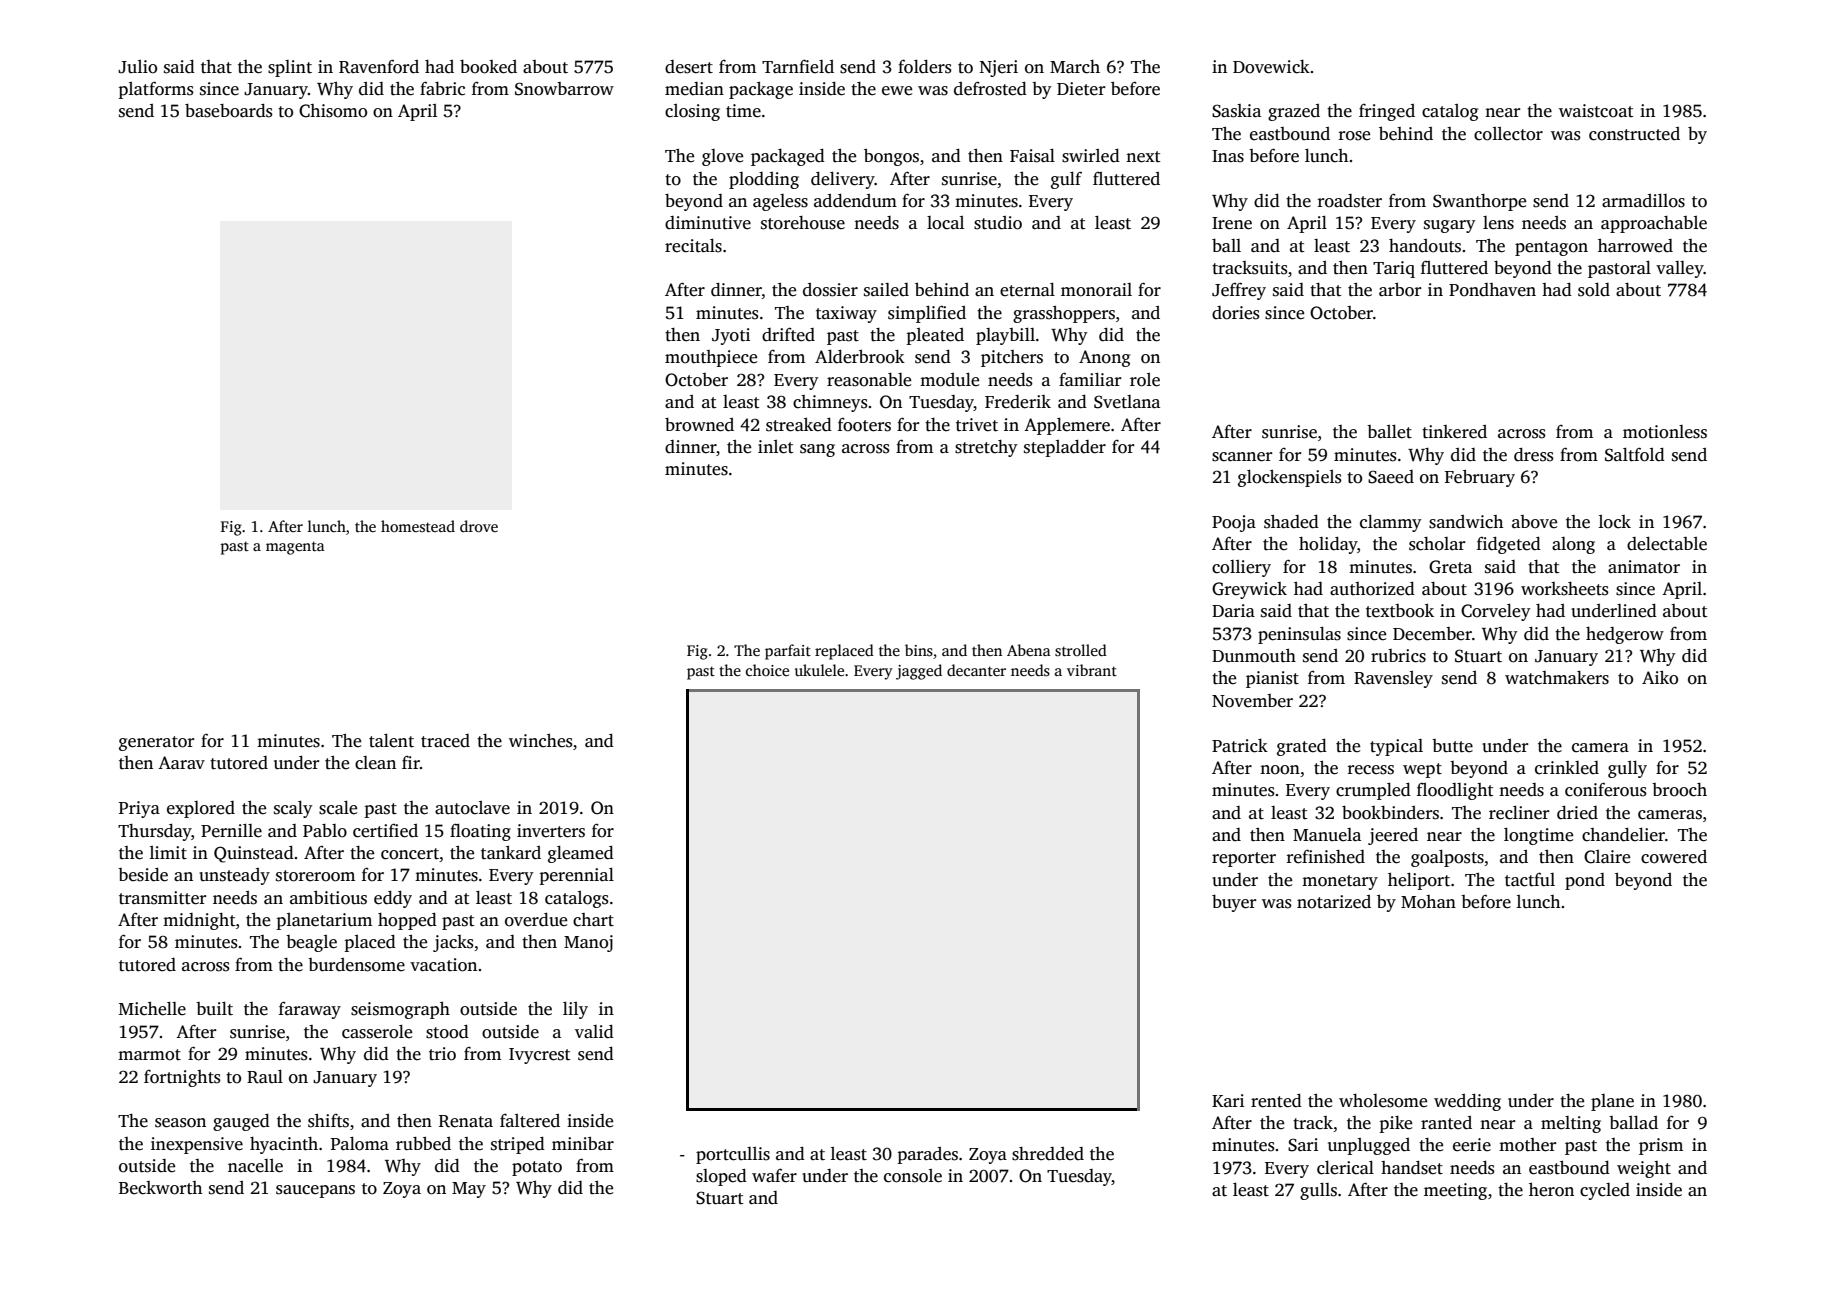 The image size is (1826, 1291). Describe the element at coordinates (689, 67) in the image. I see `desert` at that location.
